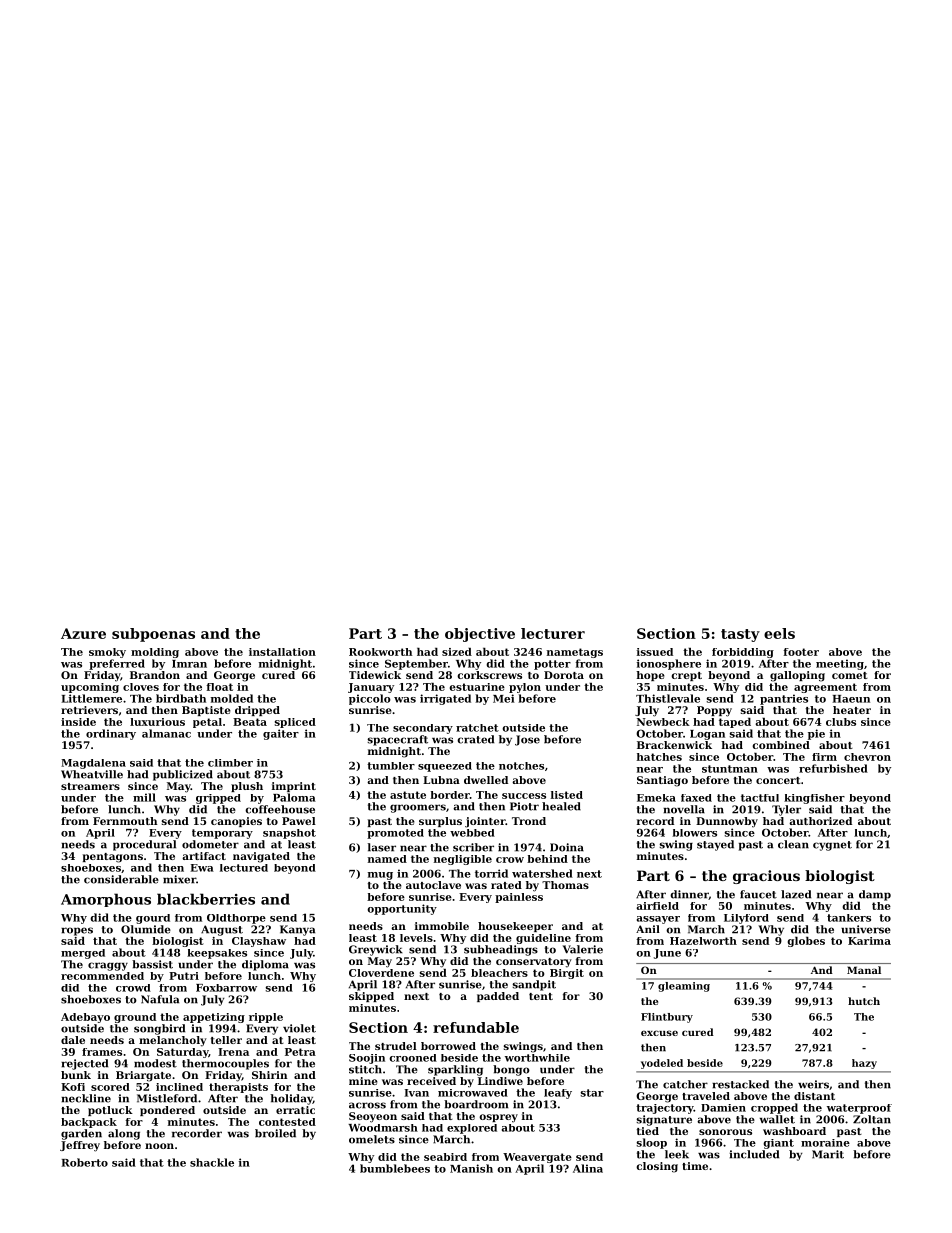 The image size is (952, 1233). Describe the element at coordinates (395, 1168) in the screenshot. I see `bumblebees` at that location.
